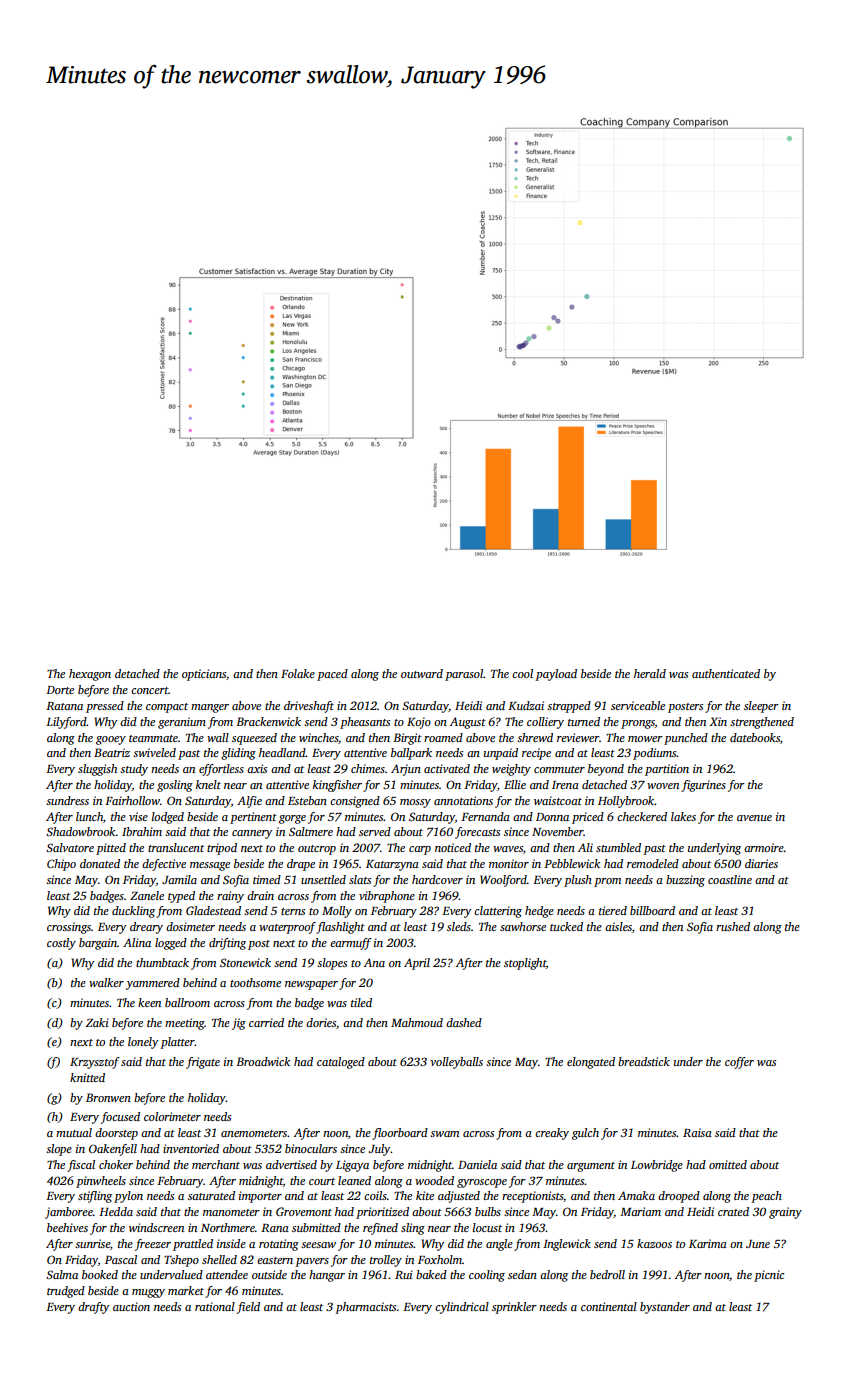 This image has height=1400, width=849. Describe the element at coordinates (462, 1308) in the image. I see `cylindrical` at that location.
